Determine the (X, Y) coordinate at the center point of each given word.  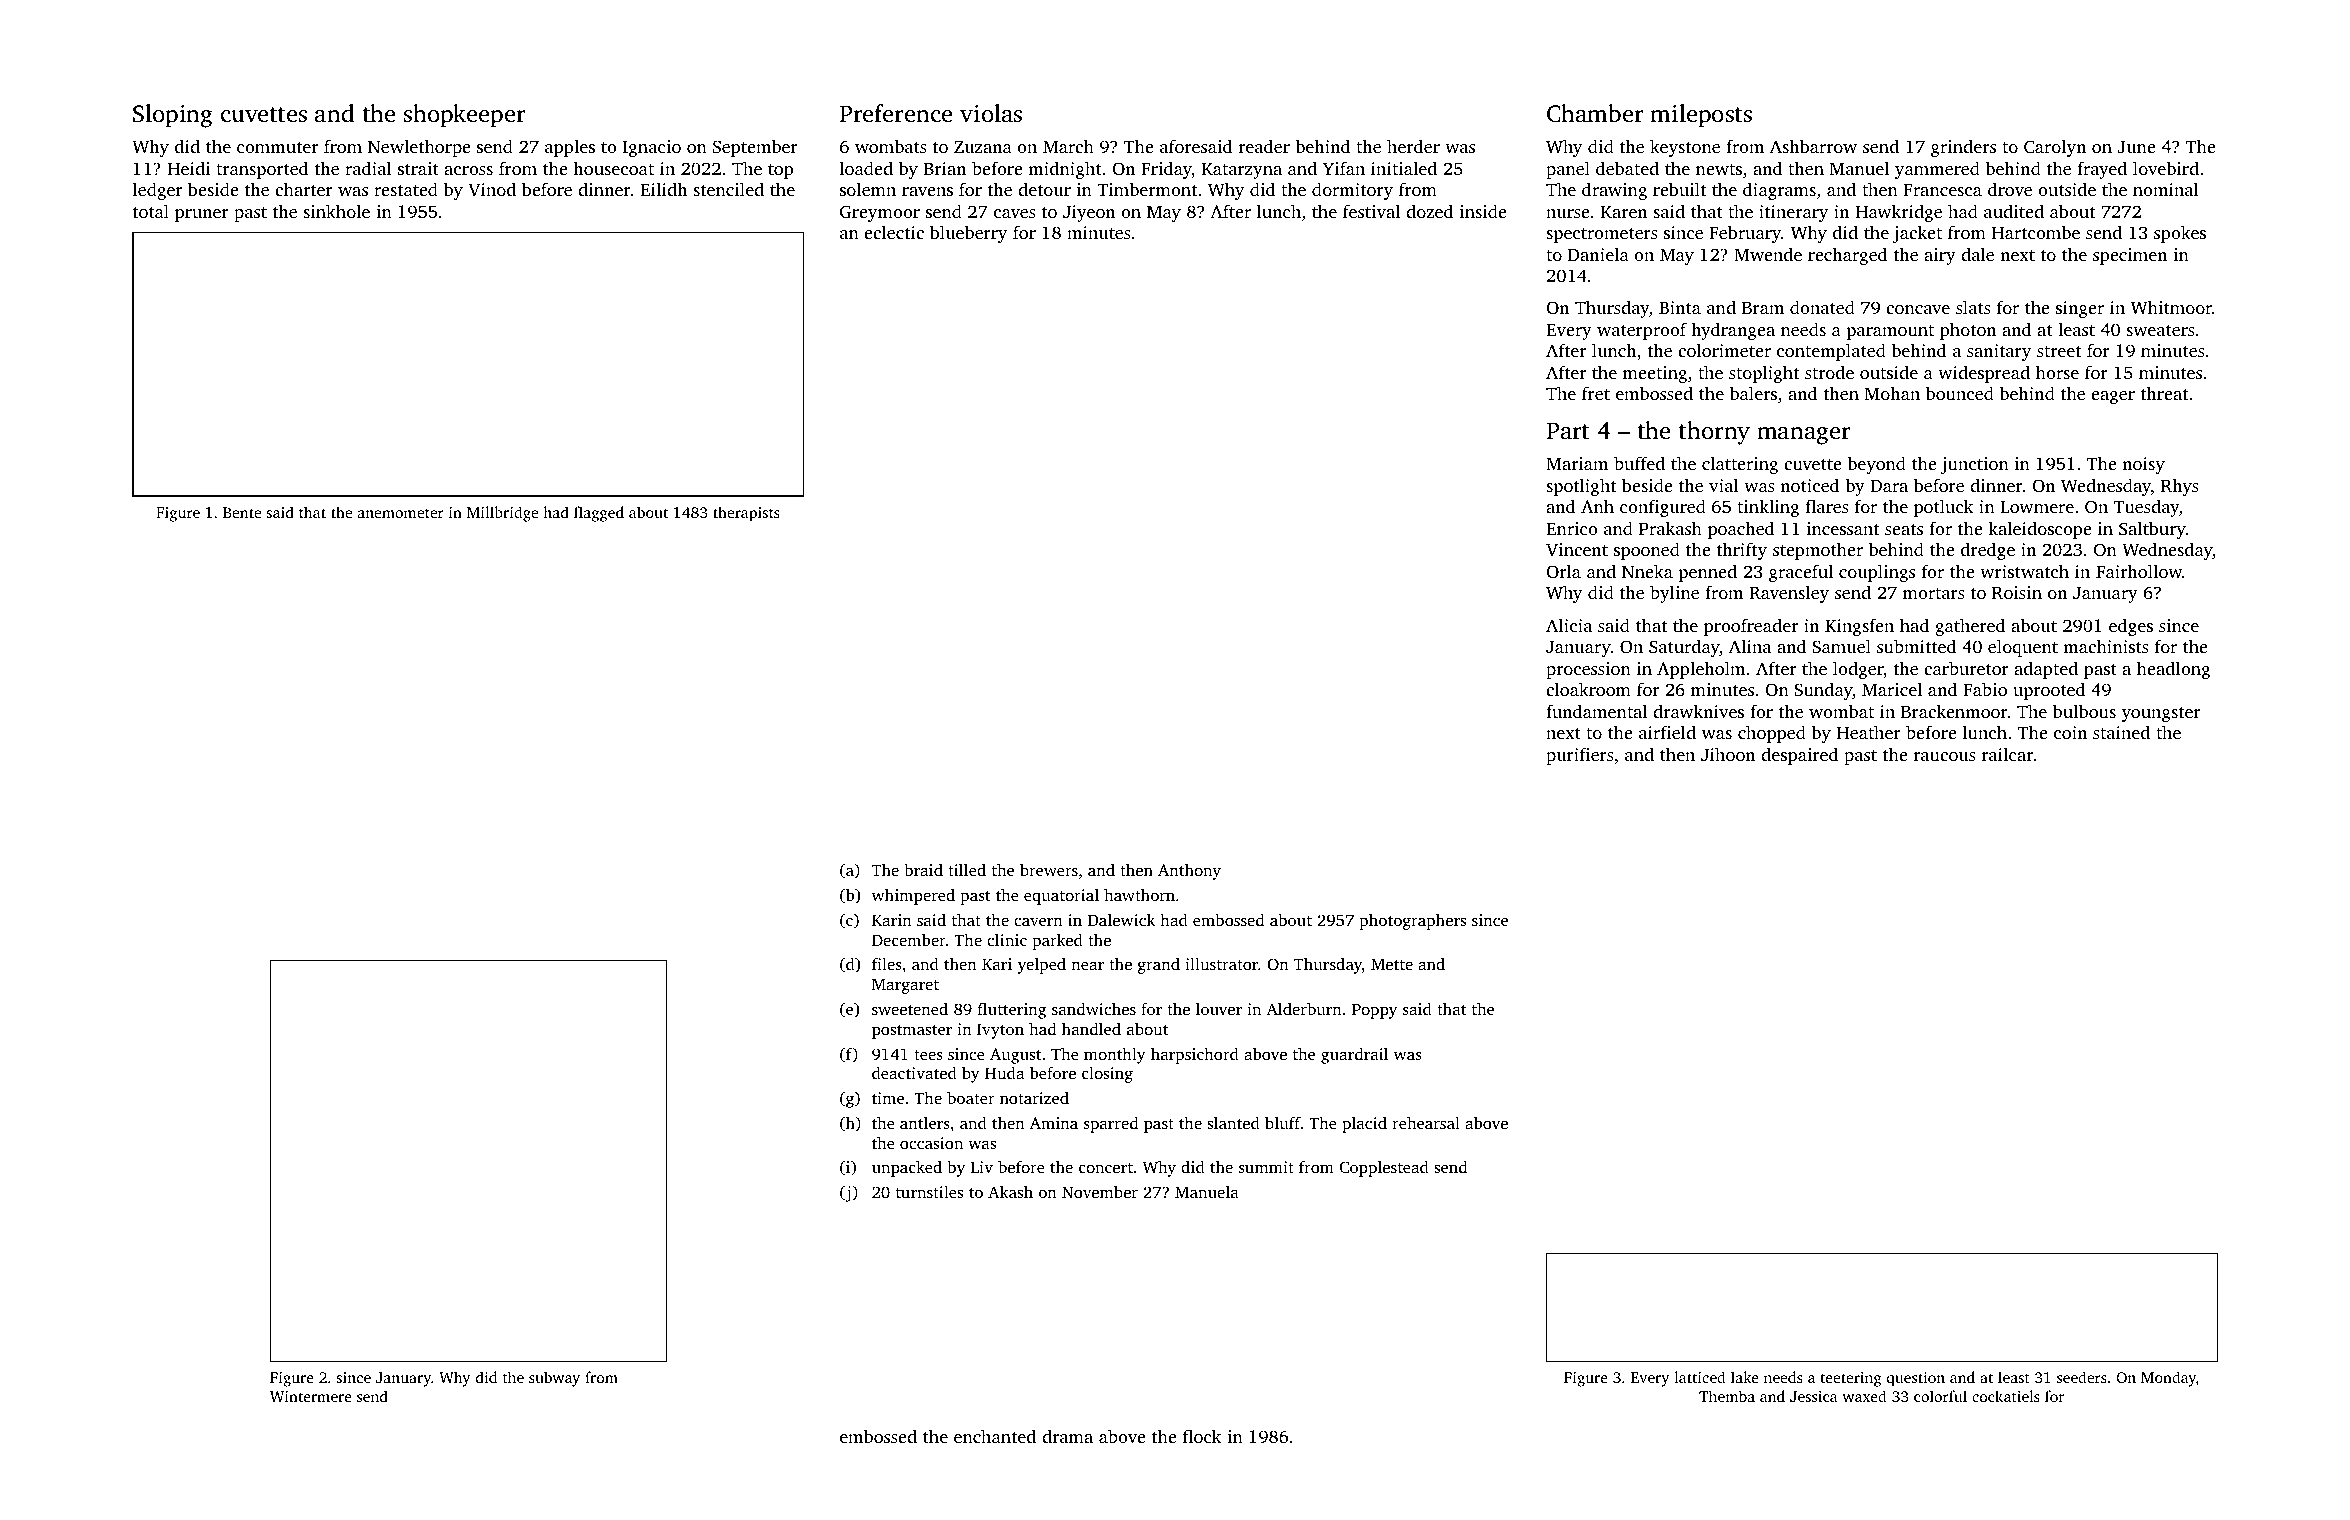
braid (923, 869)
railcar (2007, 754)
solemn (868, 189)
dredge (1988, 551)
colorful (1940, 1396)
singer (2080, 309)
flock (1202, 1436)
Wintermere (311, 1396)
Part (1567, 431)
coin (2070, 732)
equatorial (1061, 896)
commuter (277, 147)
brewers (1049, 869)
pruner (202, 215)
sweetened (910, 1008)
